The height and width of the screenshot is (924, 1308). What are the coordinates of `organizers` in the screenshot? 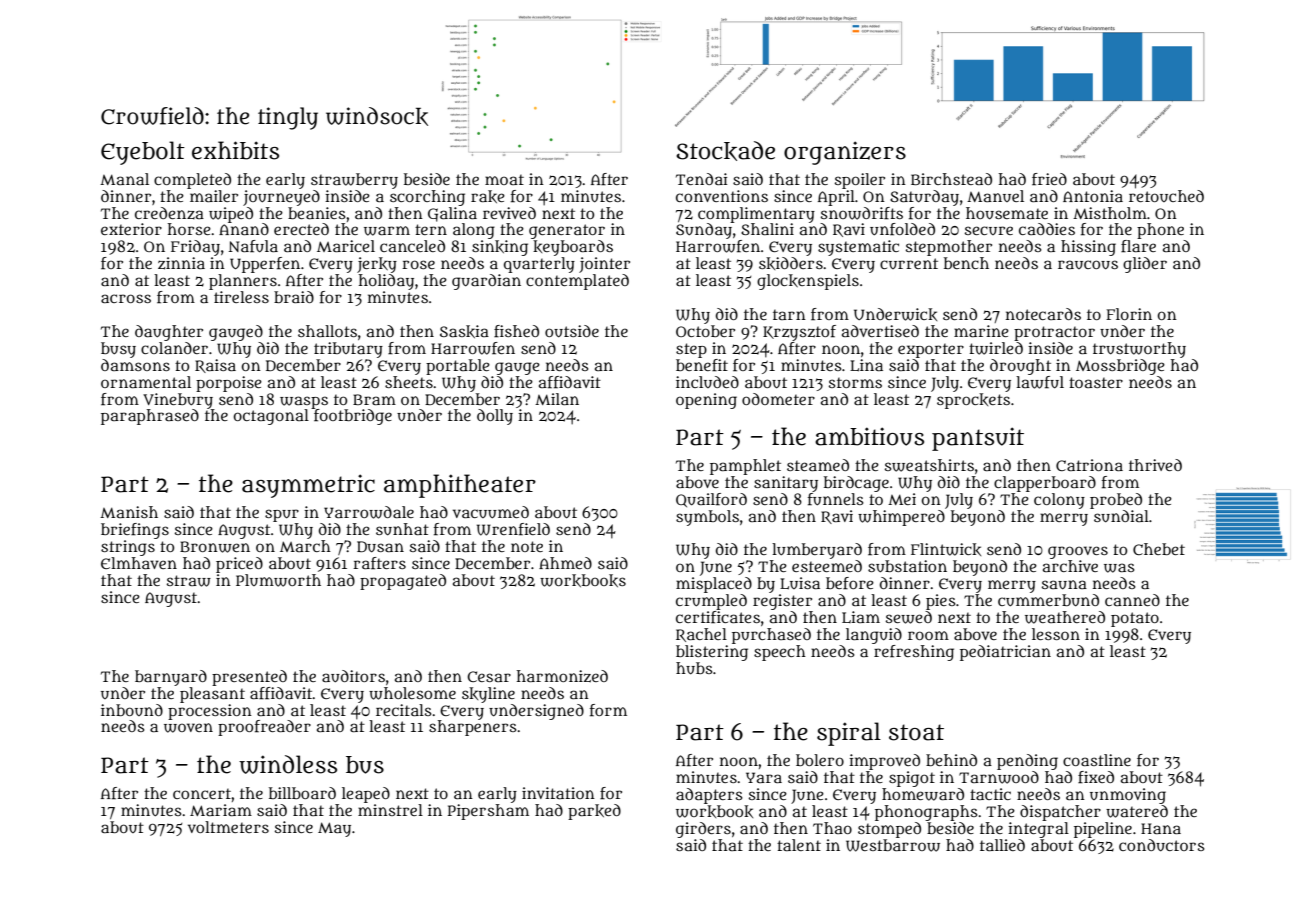 It's located at (845, 153).
